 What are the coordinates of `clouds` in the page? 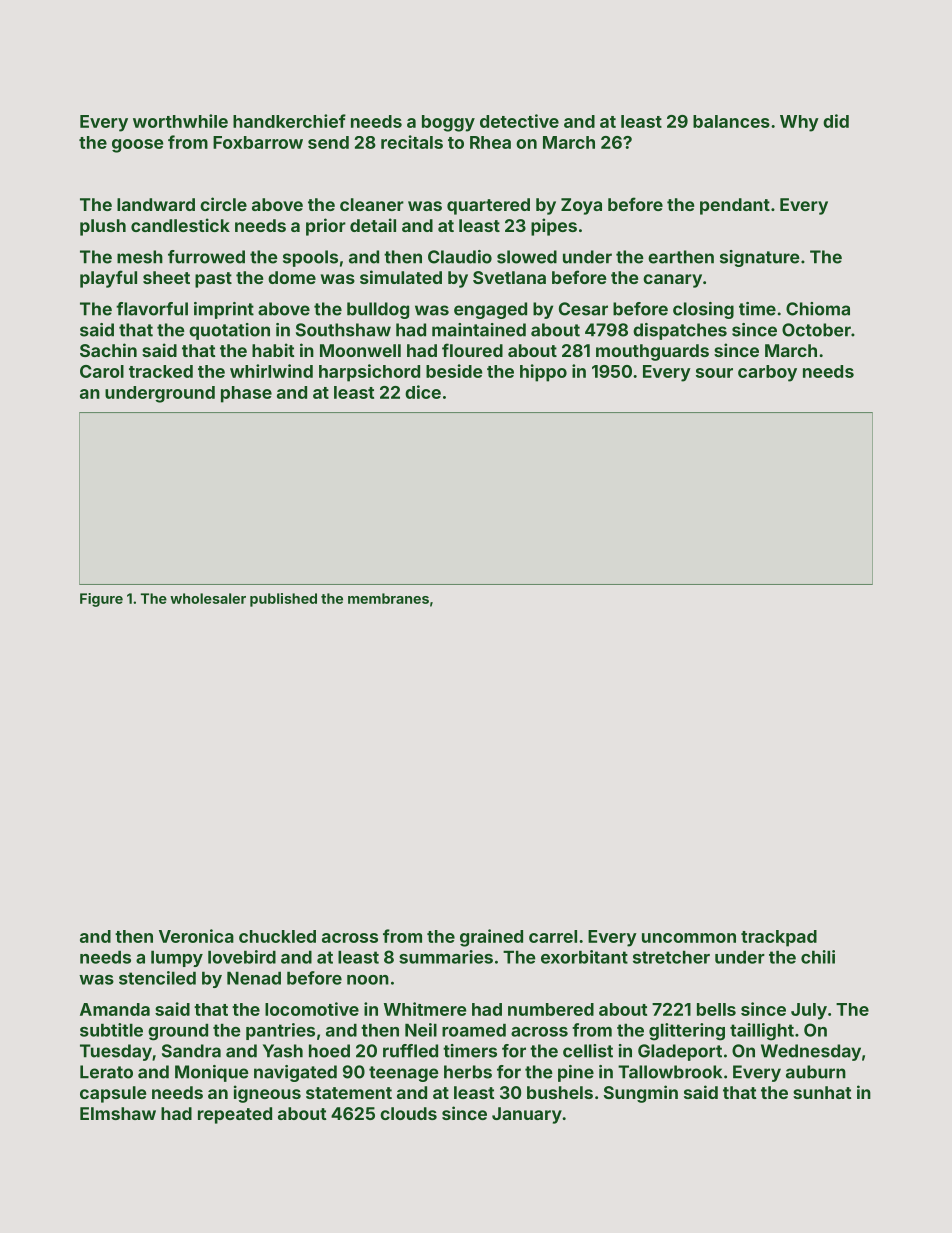 It's located at (408, 1113).
